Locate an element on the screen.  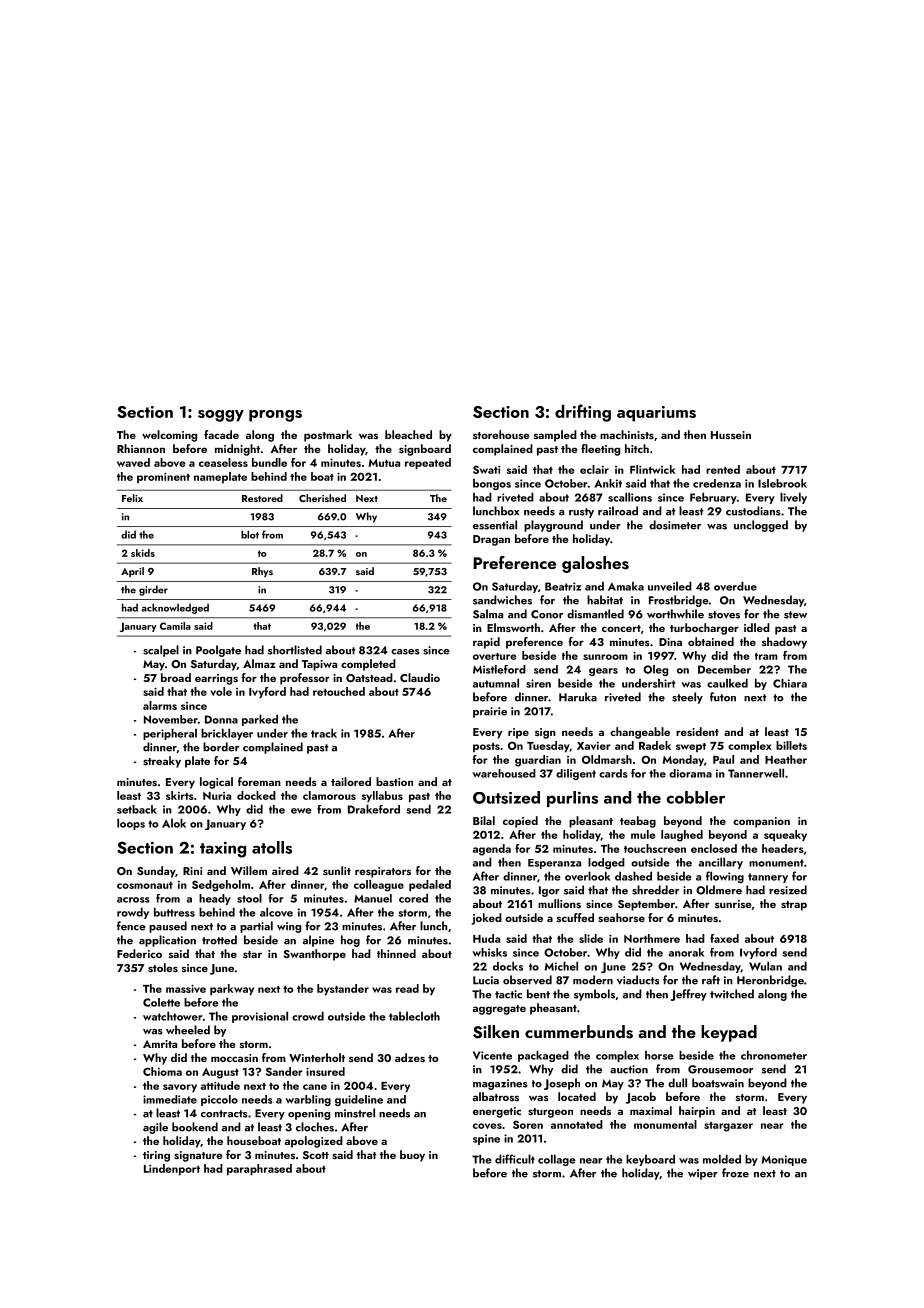
futon is located at coordinates (723, 697).
